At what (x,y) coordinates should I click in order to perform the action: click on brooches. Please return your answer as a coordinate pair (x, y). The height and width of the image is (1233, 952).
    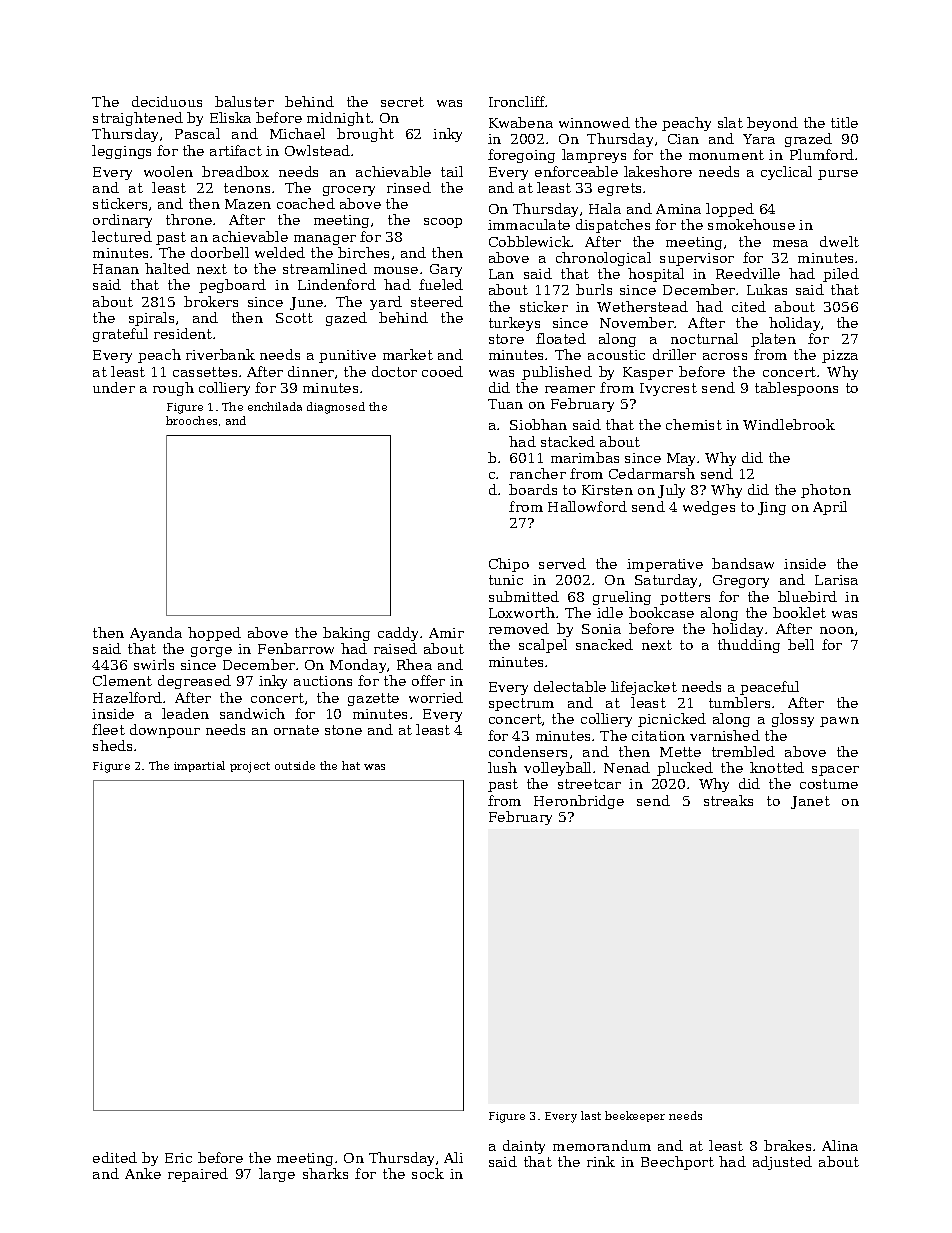
    Looking at the image, I should click on (191, 420).
